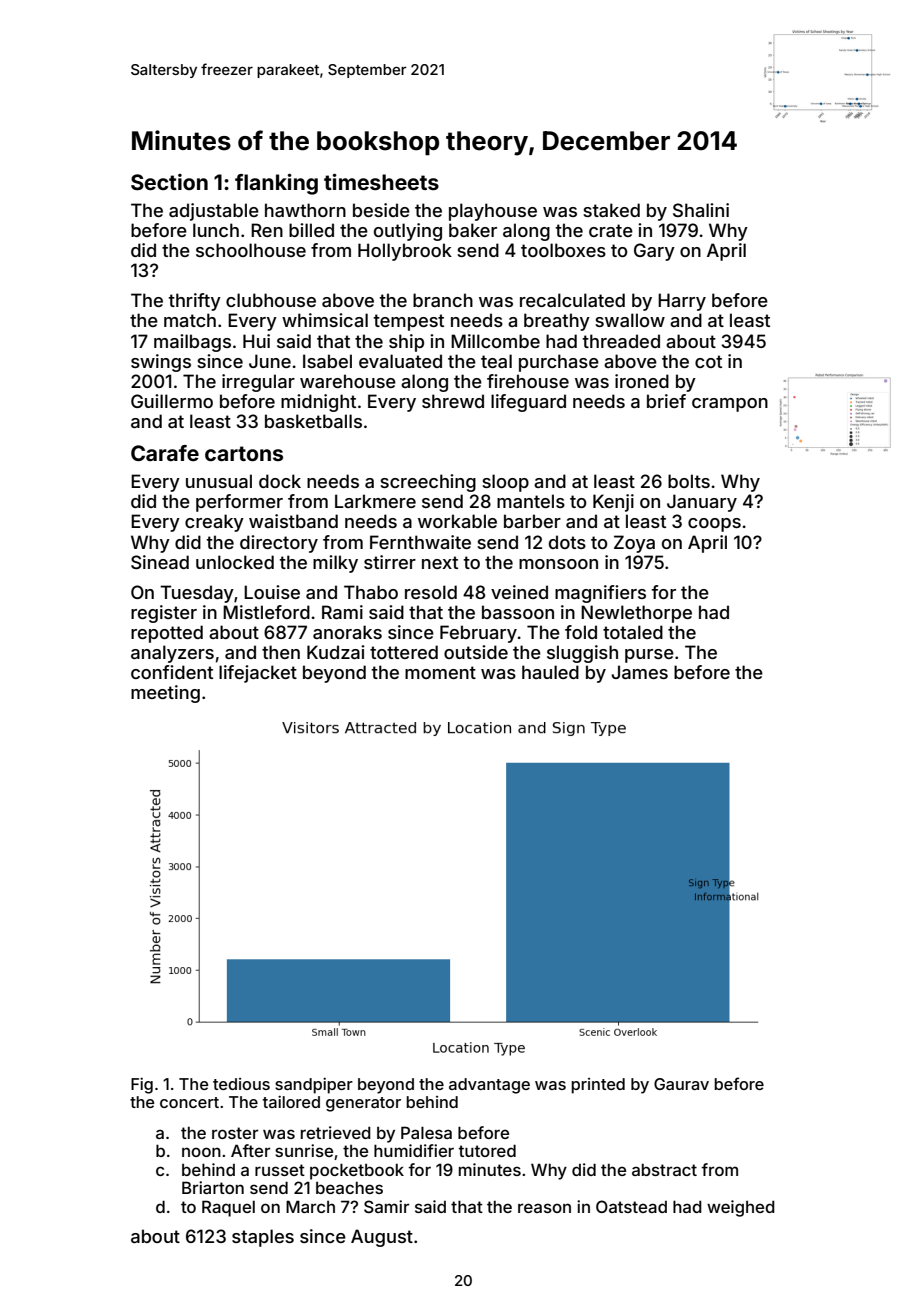  What do you see at coordinates (235, 562) in the screenshot?
I see `unlocked` at bounding box center [235, 562].
